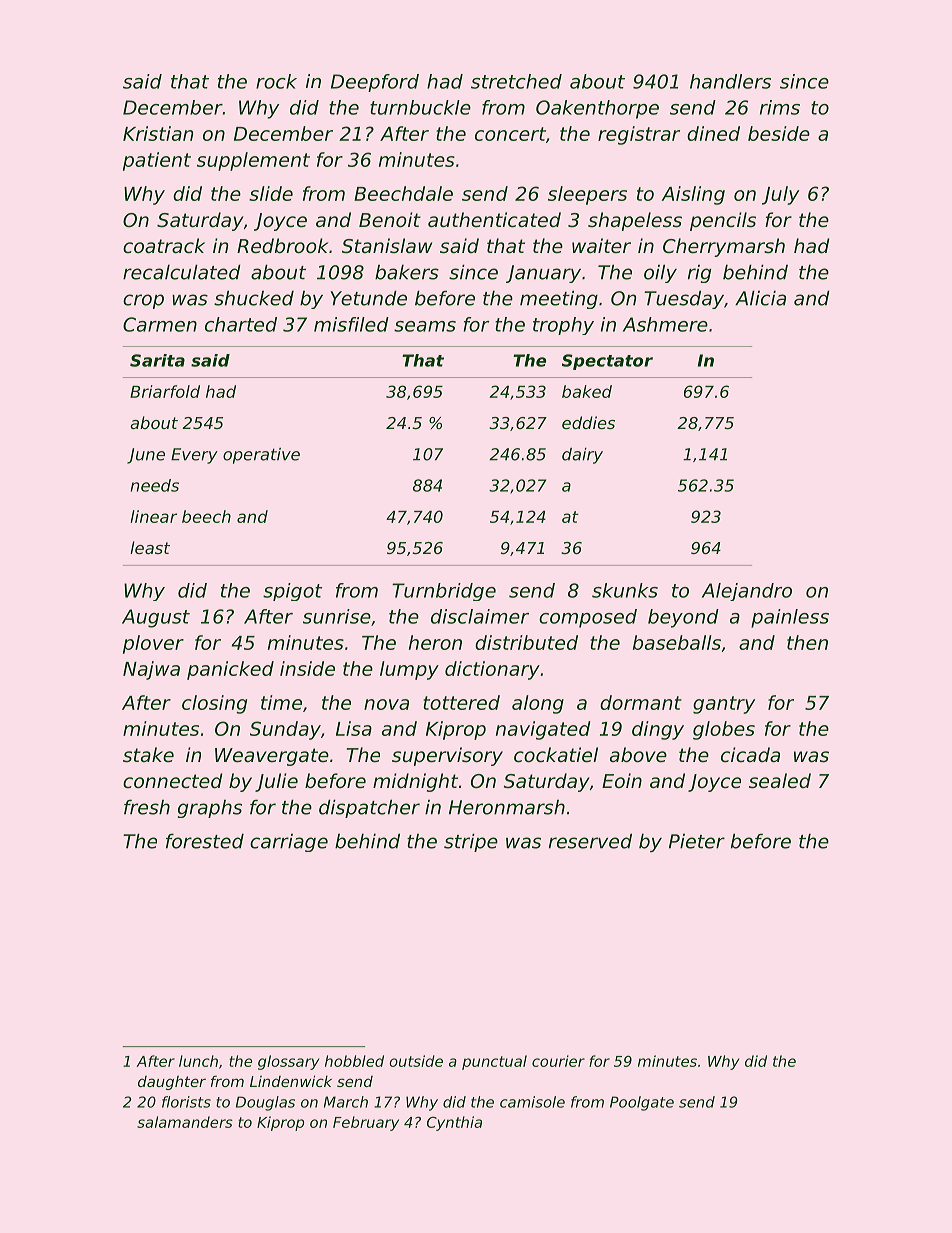 This image has width=952, height=1233. Describe the element at coordinates (790, 618) in the image. I see `painless` at that location.
